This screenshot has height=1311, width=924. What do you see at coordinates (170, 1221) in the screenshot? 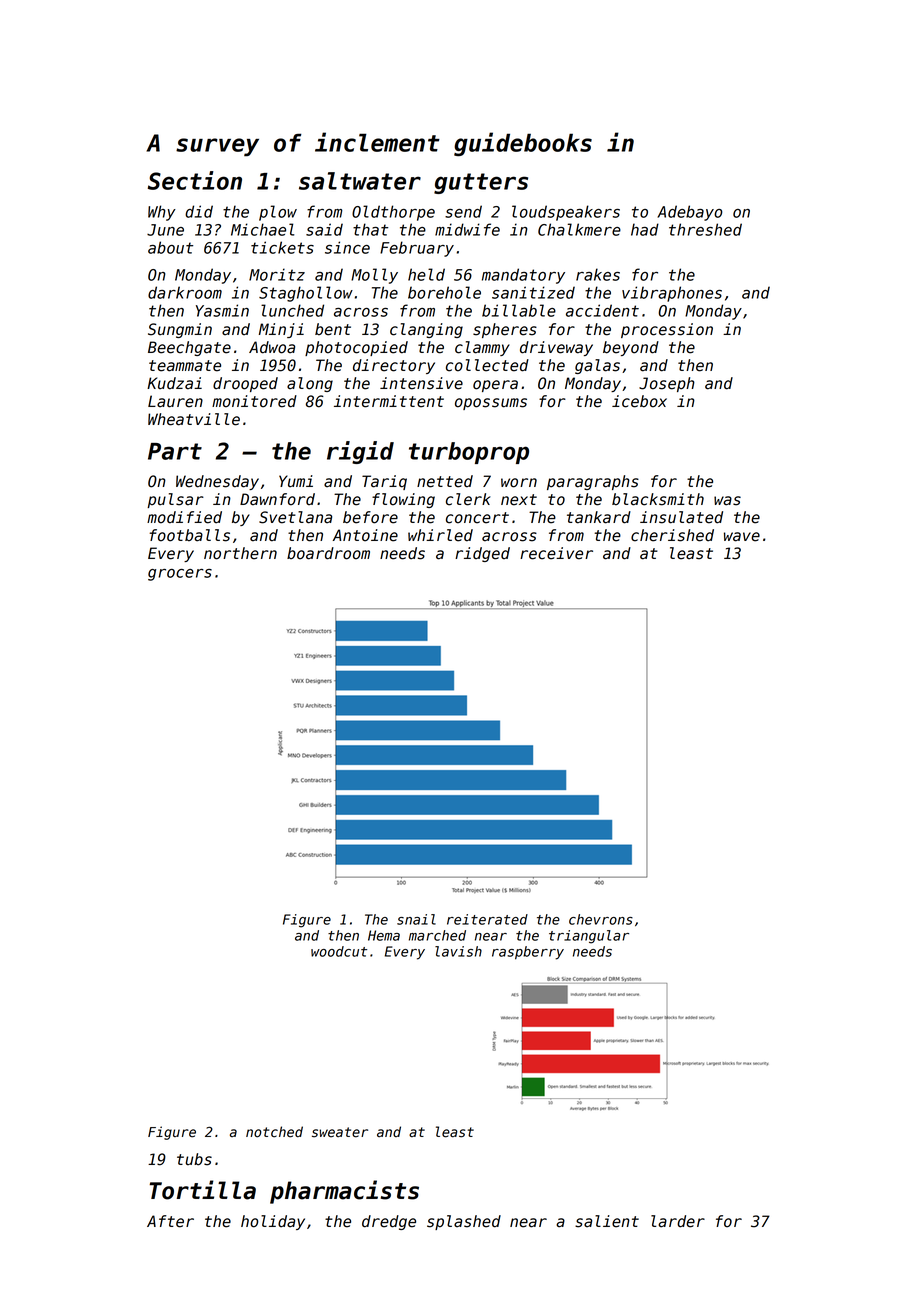
I see `After` at bounding box center [170, 1221].
